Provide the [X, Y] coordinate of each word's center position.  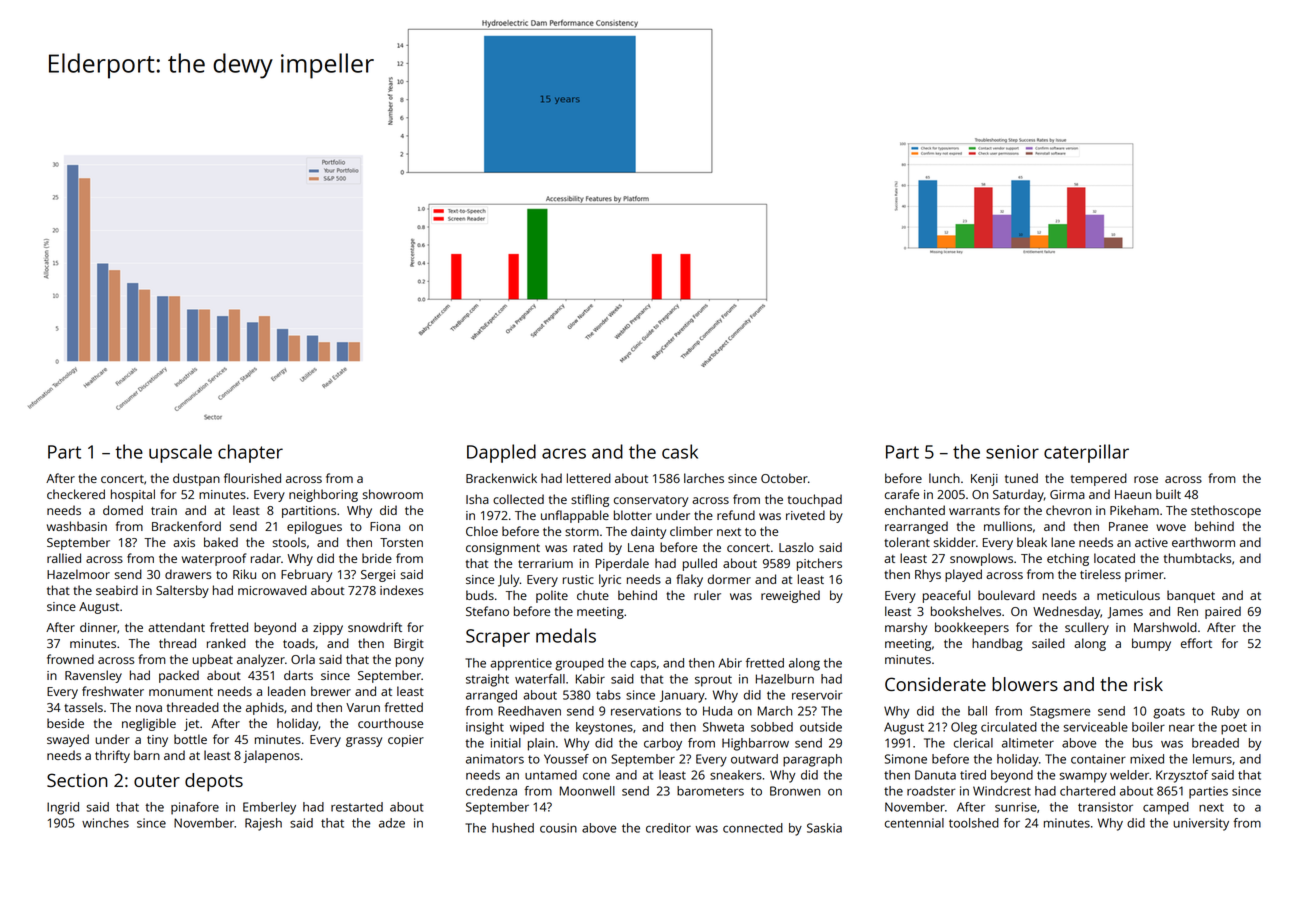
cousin [558, 828]
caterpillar [1086, 453]
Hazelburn [785, 679]
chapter [250, 453]
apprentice [521, 664]
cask [680, 451]
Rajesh [263, 824]
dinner [98, 627]
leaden [286, 691]
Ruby [1225, 712]
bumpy [1151, 644]
